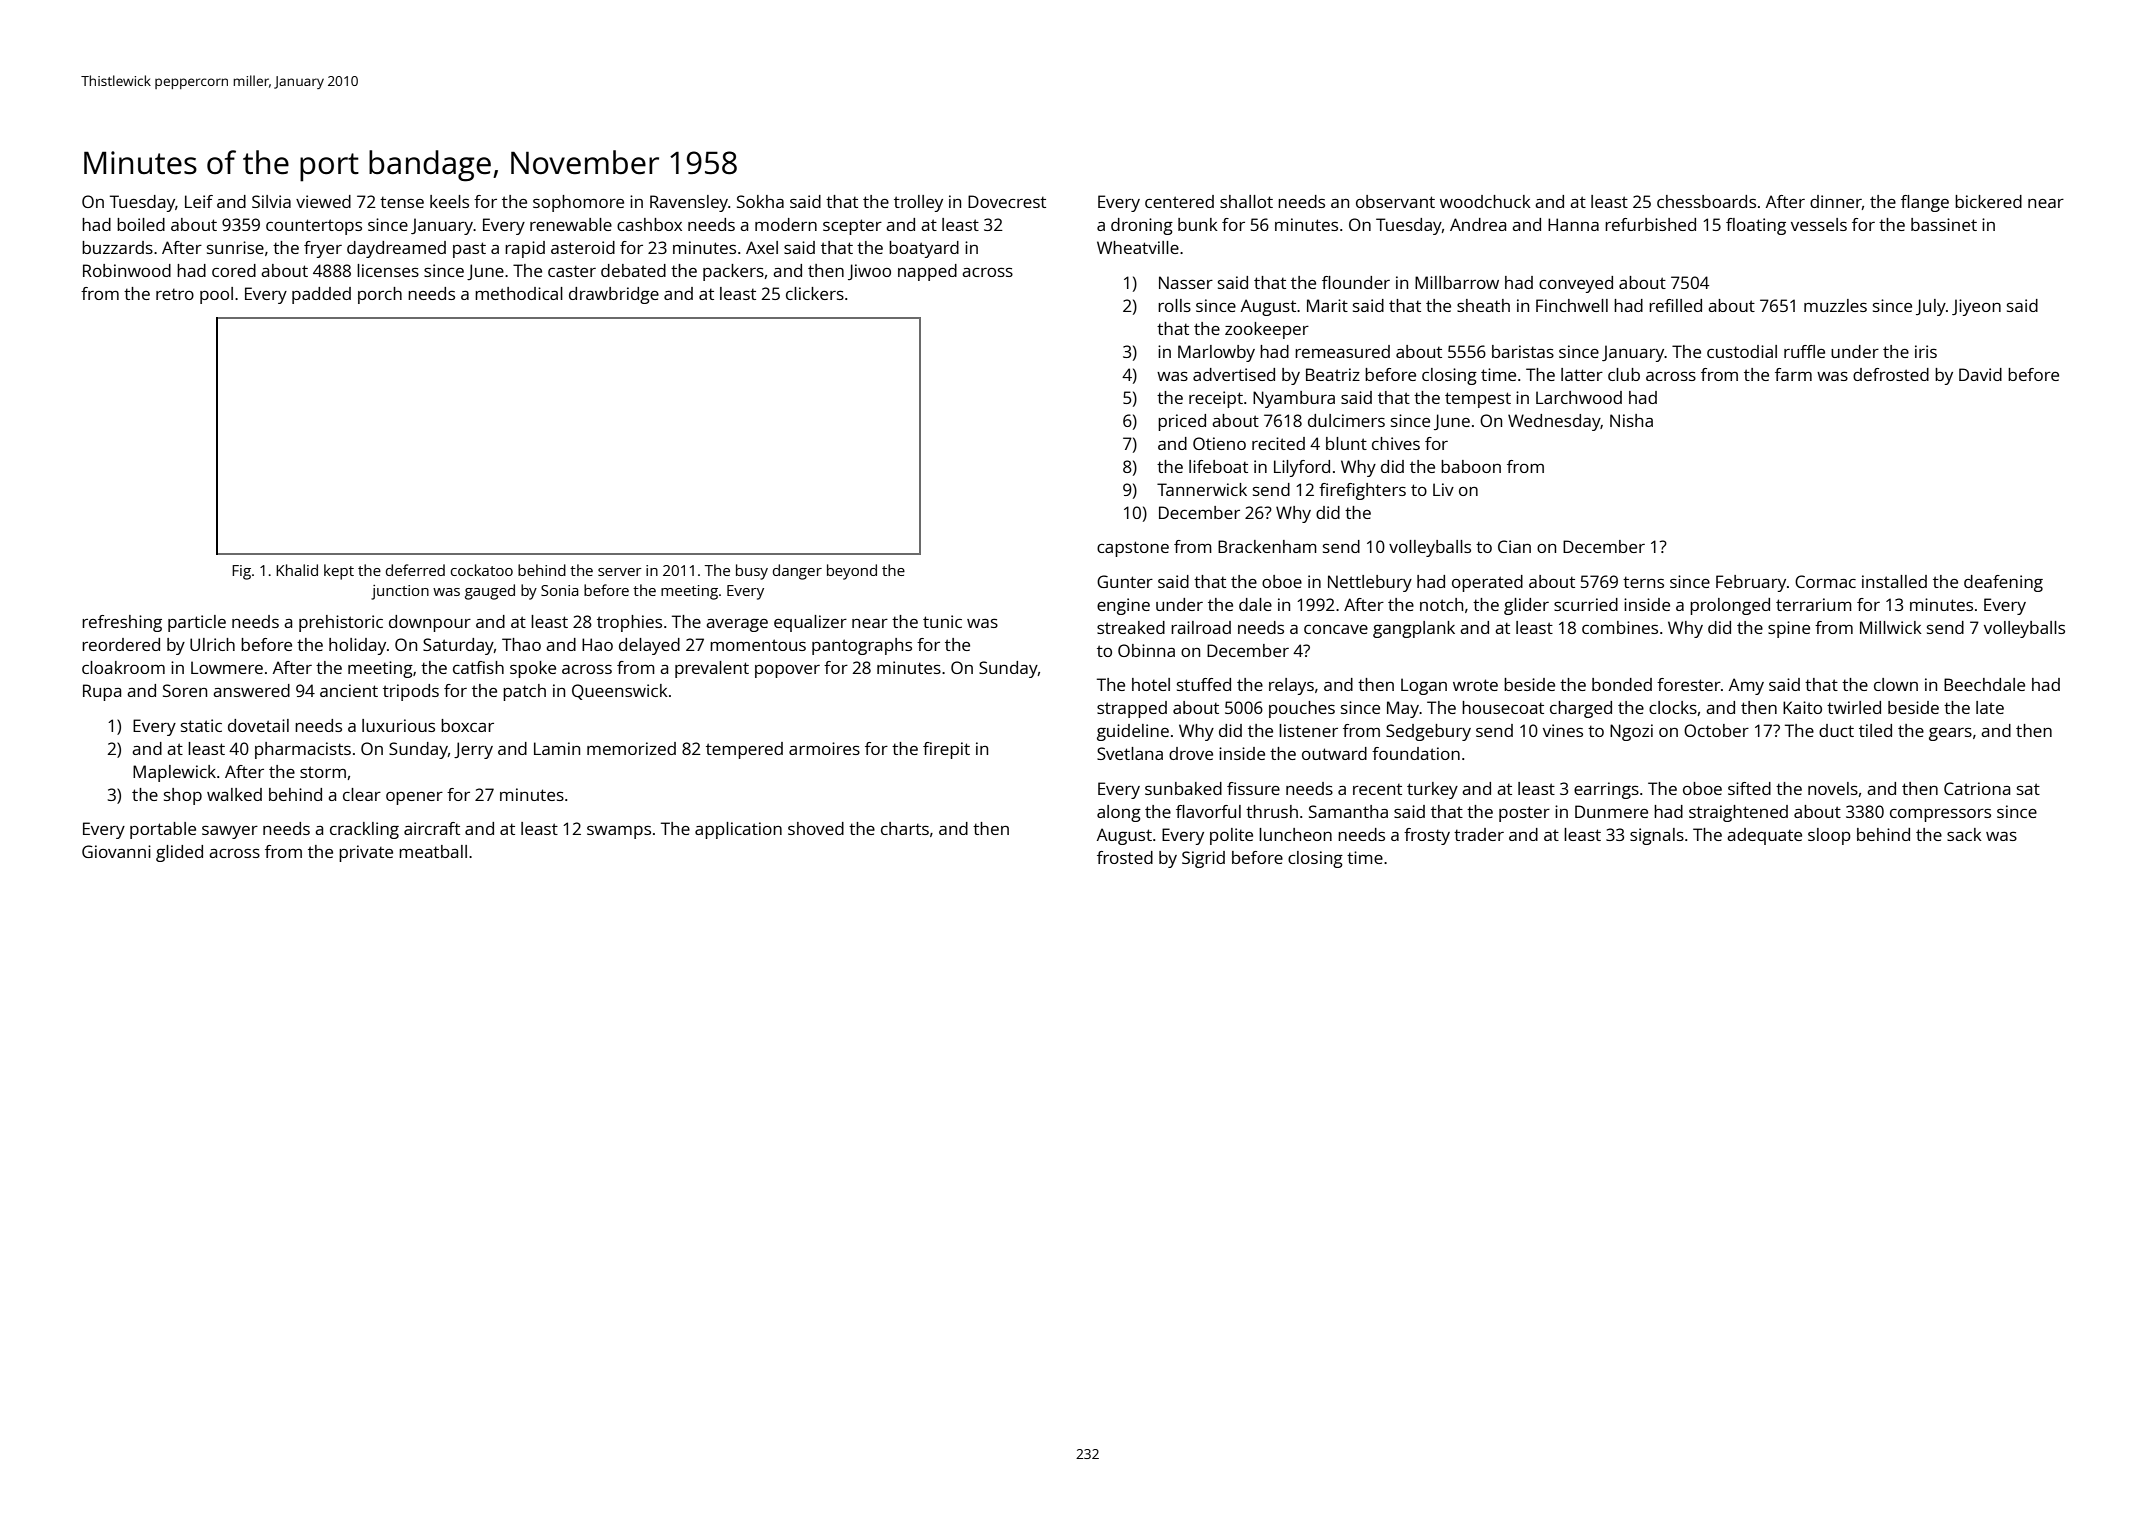 This document has height=1522, width=2152. What do you see at coordinates (366, 853) in the document?
I see `private` at bounding box center [366, 853].
